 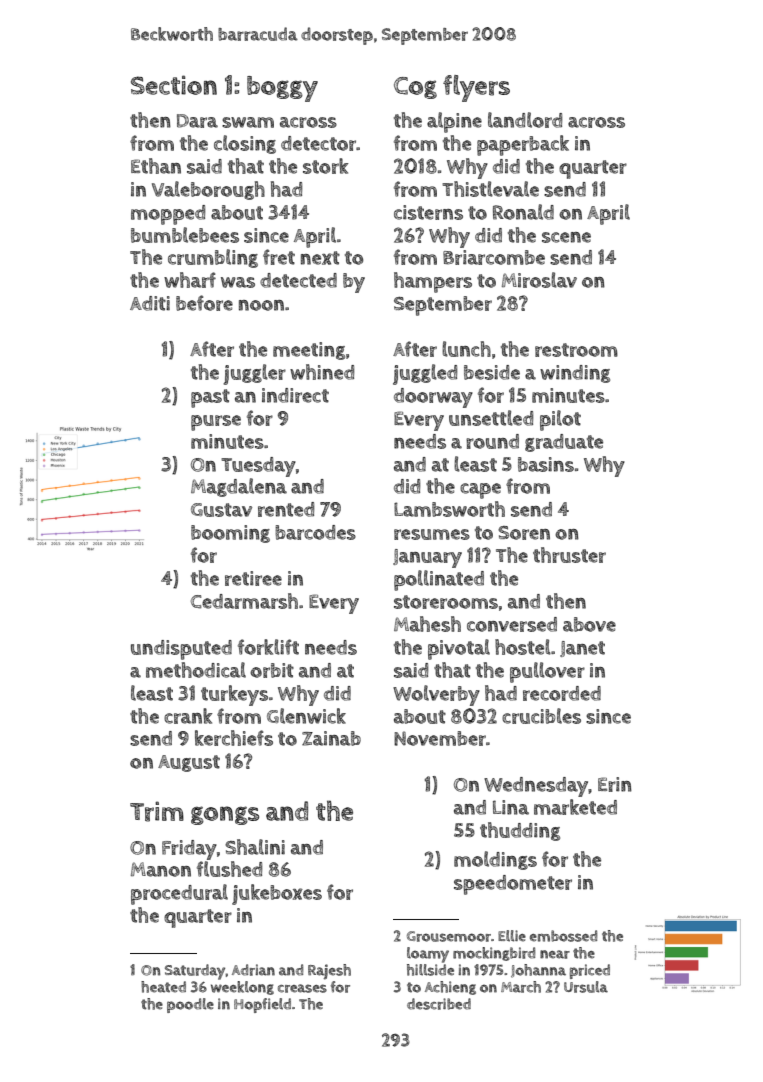 I want to click on barcodes, so click(x=315, y=532).
